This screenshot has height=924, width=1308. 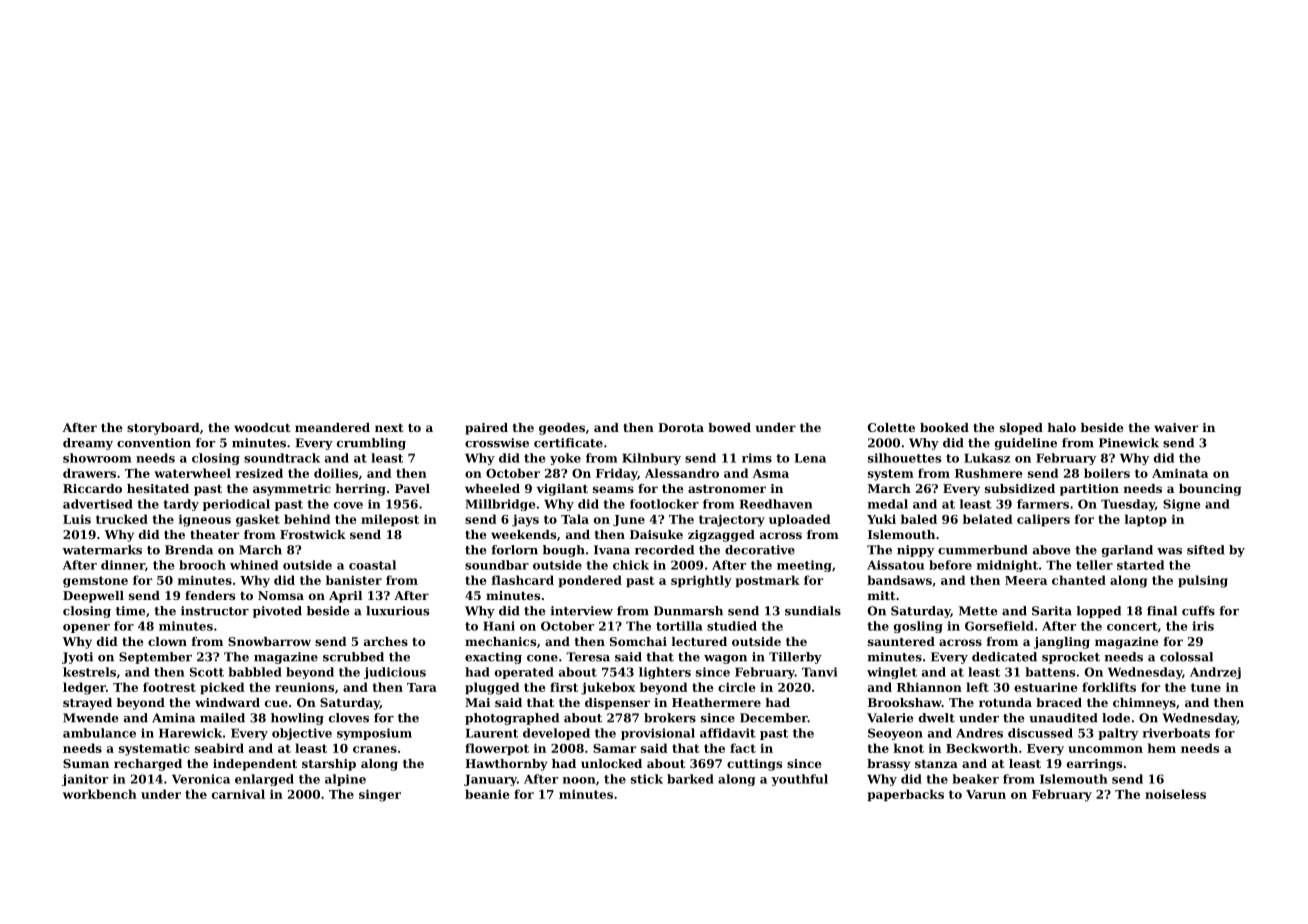 What do you see at coordinates (1210, 490) in the screenshot?
I see `bouncing` at bounding box center [1210, 490].
